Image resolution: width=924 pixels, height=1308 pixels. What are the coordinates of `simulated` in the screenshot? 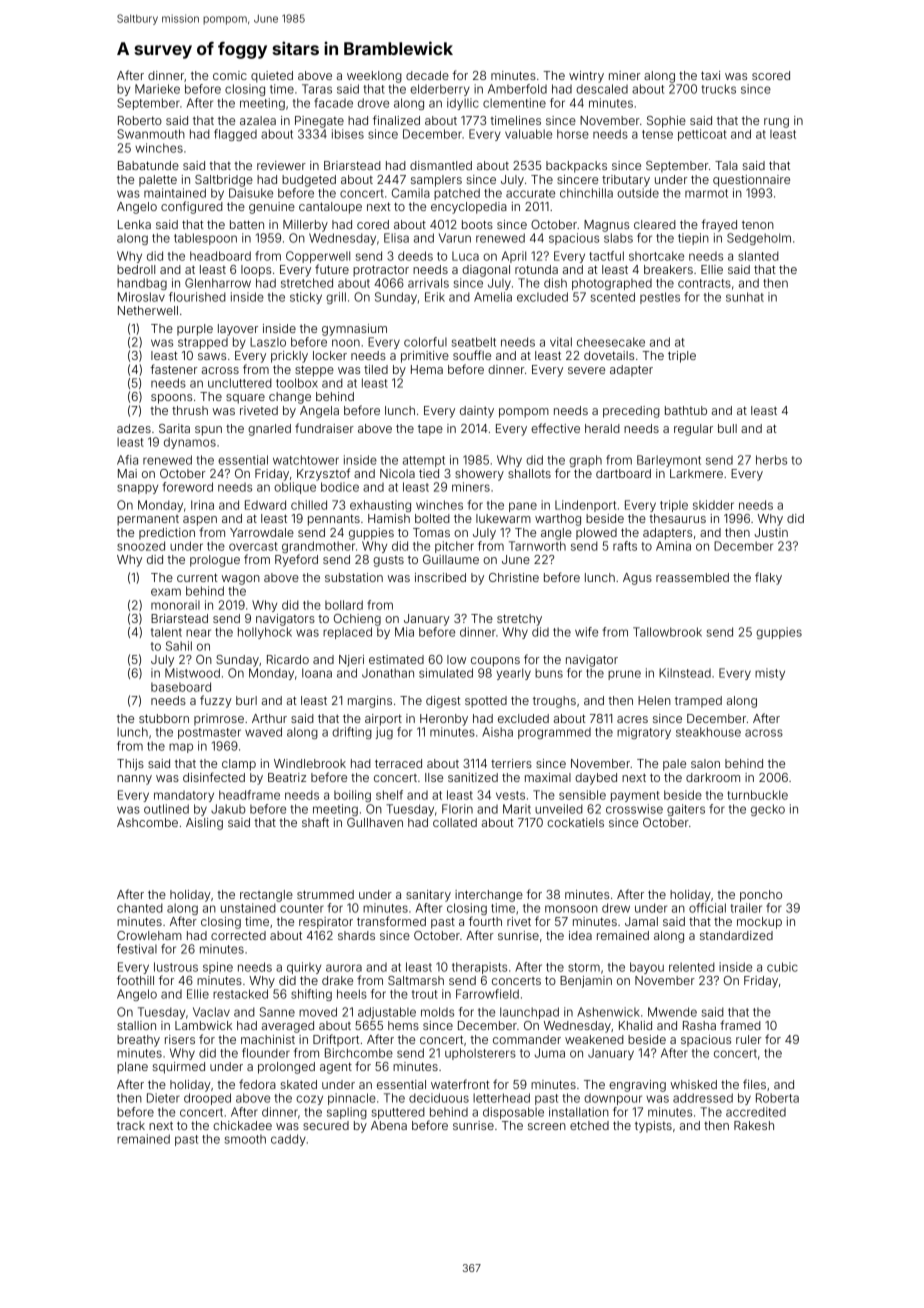 It's located at (446, 673).
